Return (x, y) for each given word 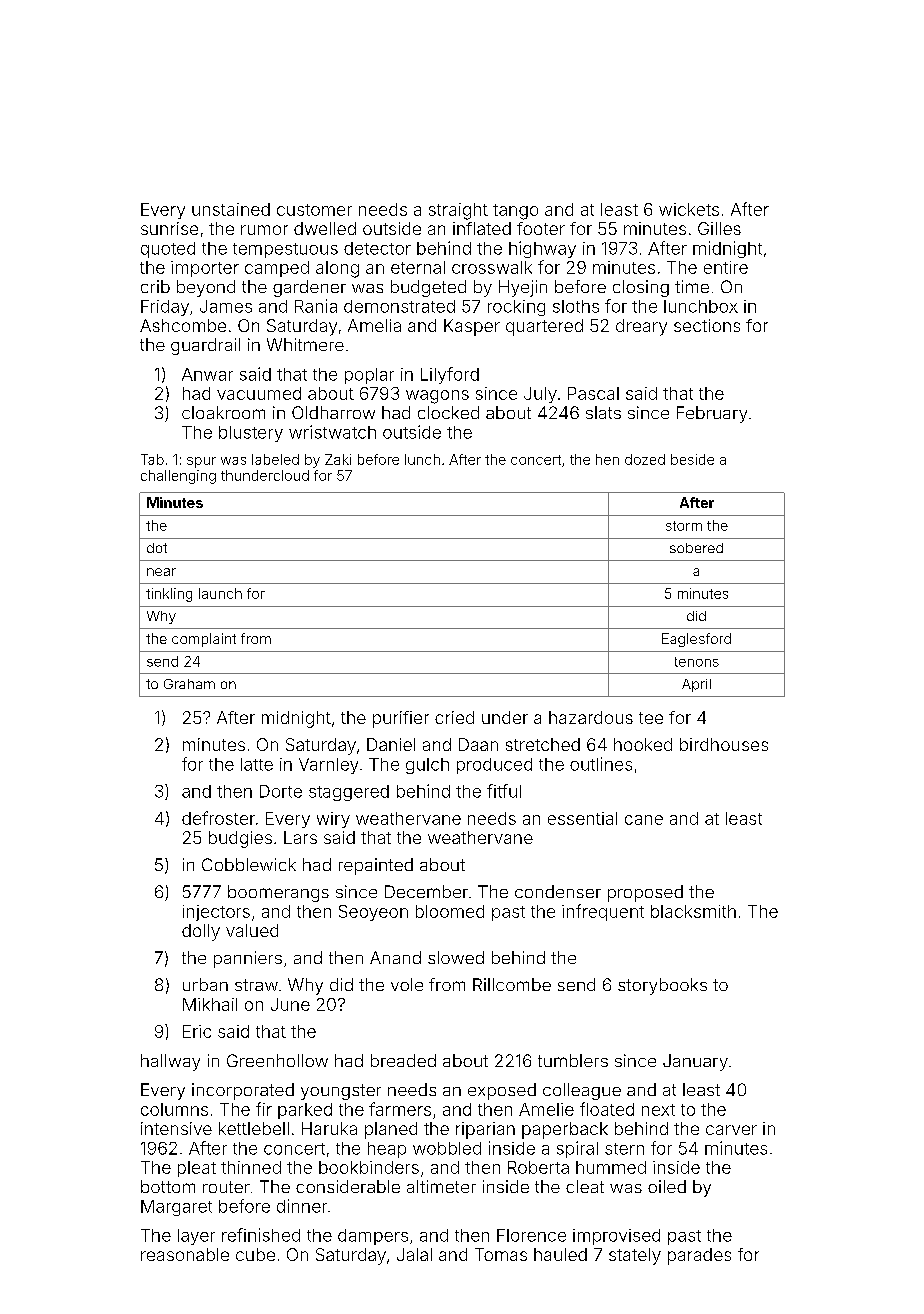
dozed (645, 459)
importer (205, 269)
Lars (300, 837)
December (426, 891)
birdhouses (724, 744)
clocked (448, 412)
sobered (696, 548)
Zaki (338, 459)
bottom (168, 1186)
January (695, 1062)
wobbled (447, 1148)
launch (220, 593)
